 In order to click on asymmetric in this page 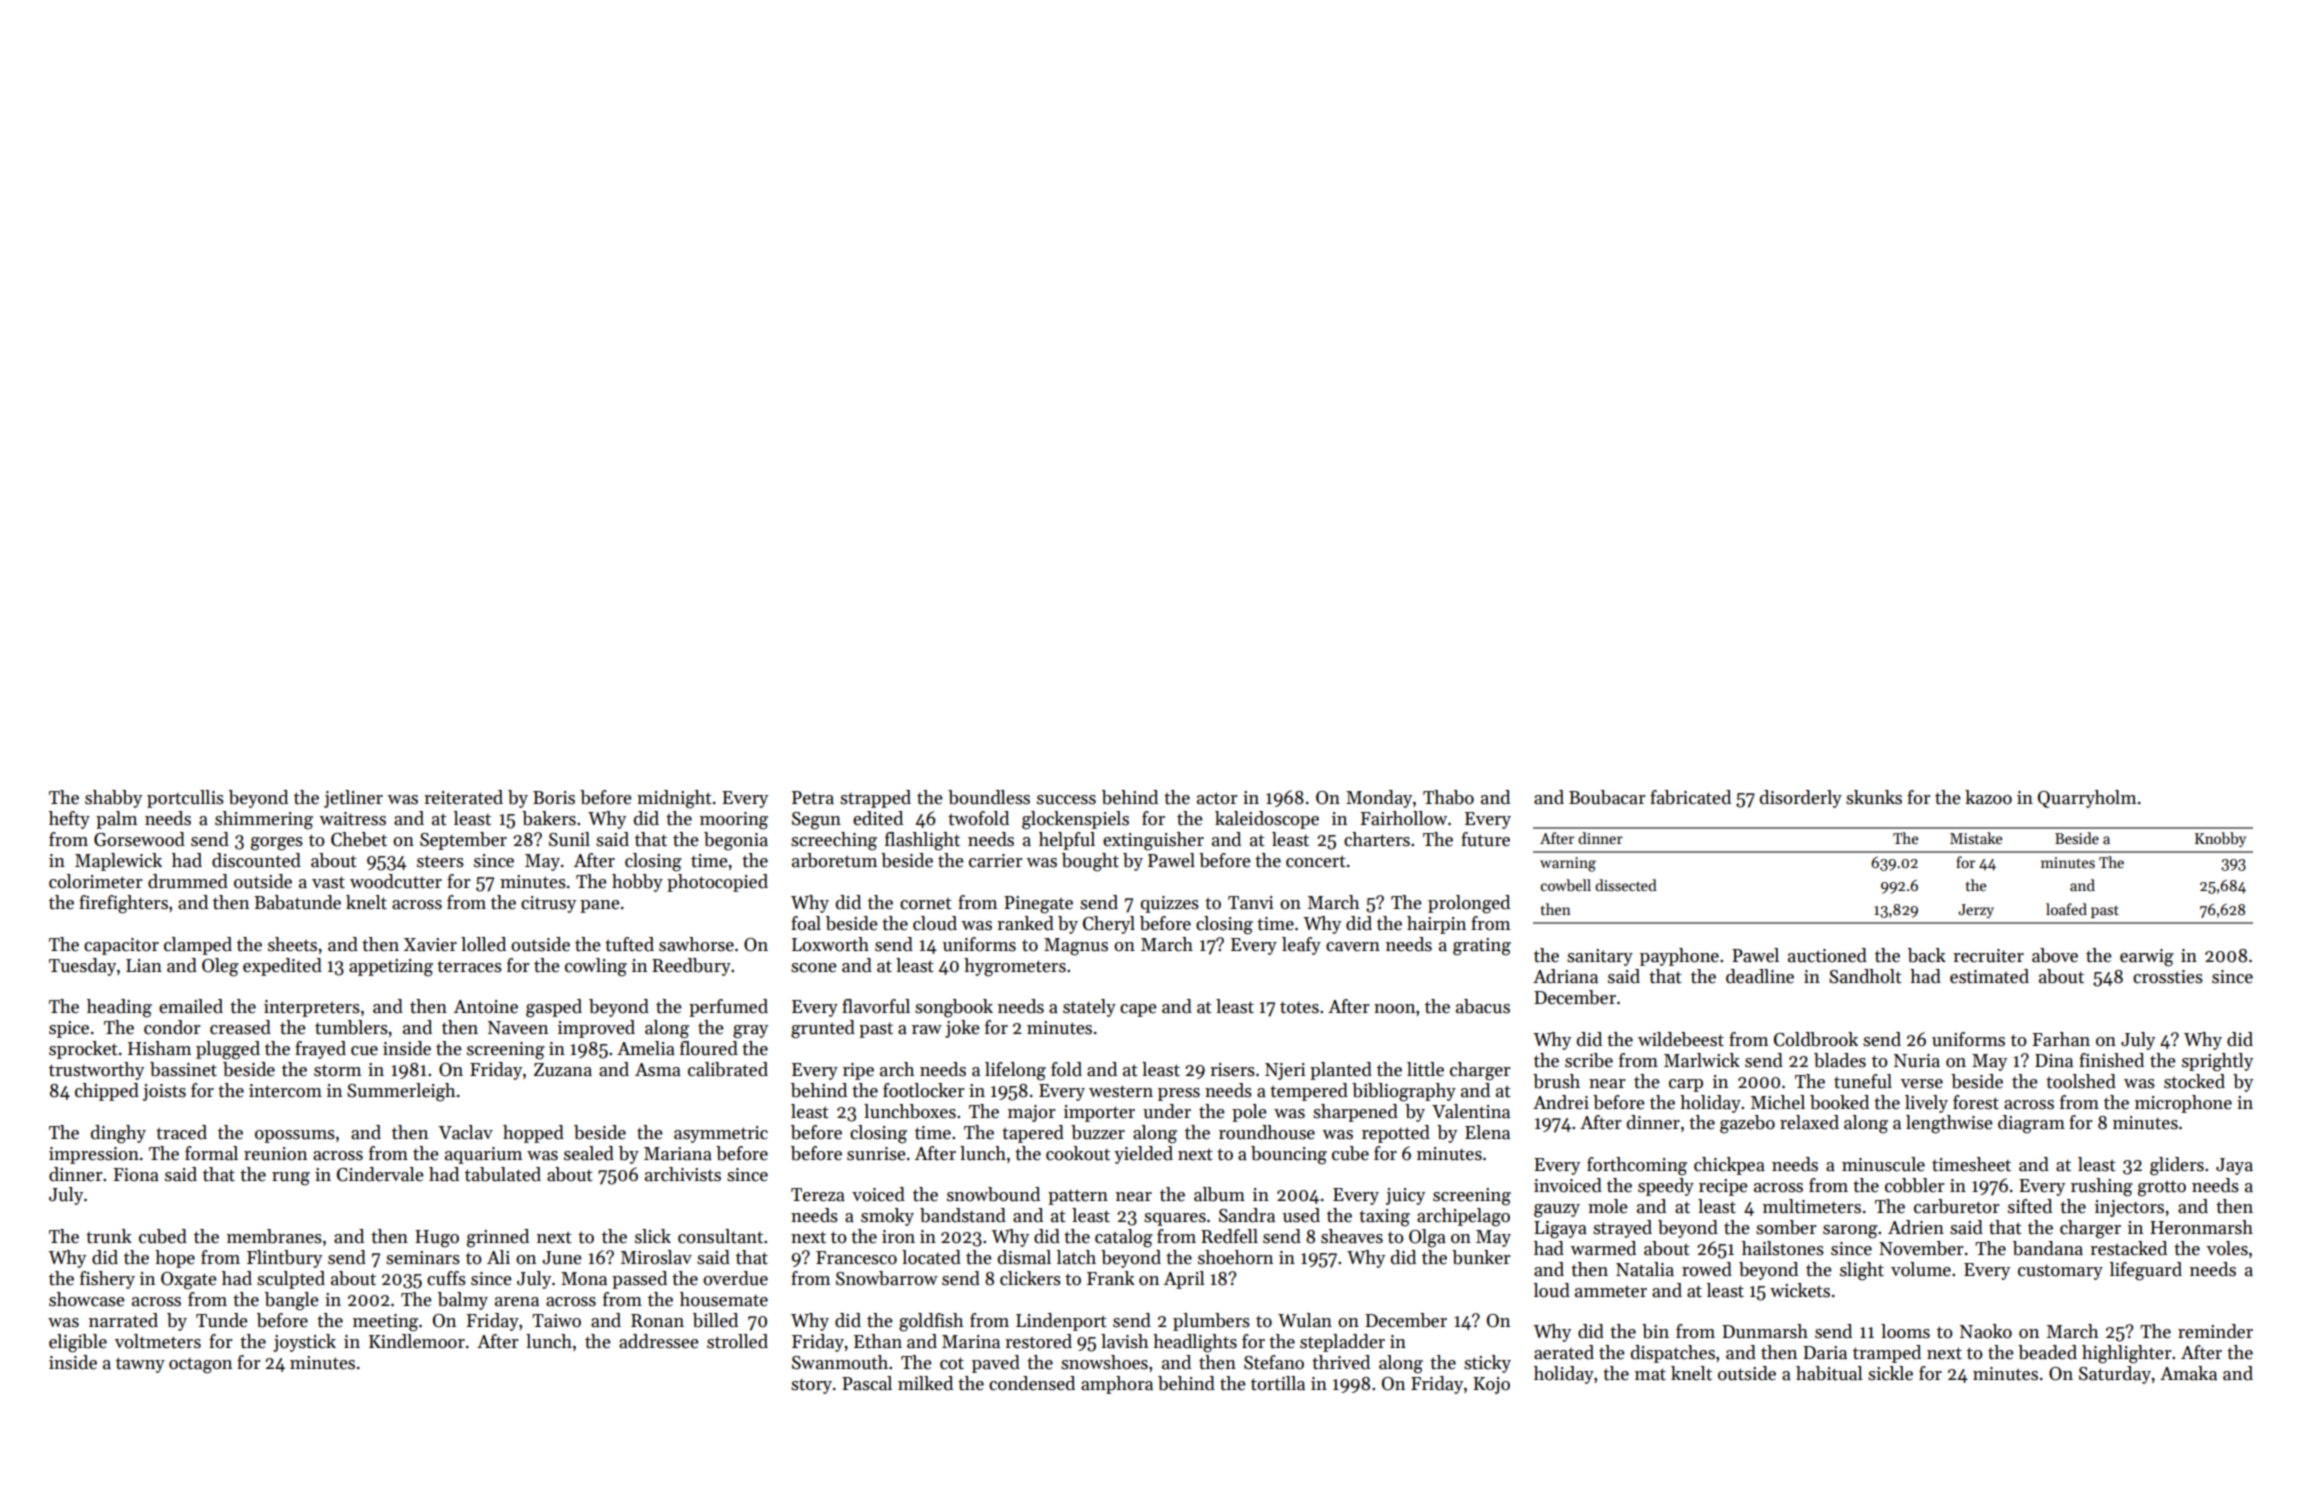, I will do `click(721, 1134)`.
